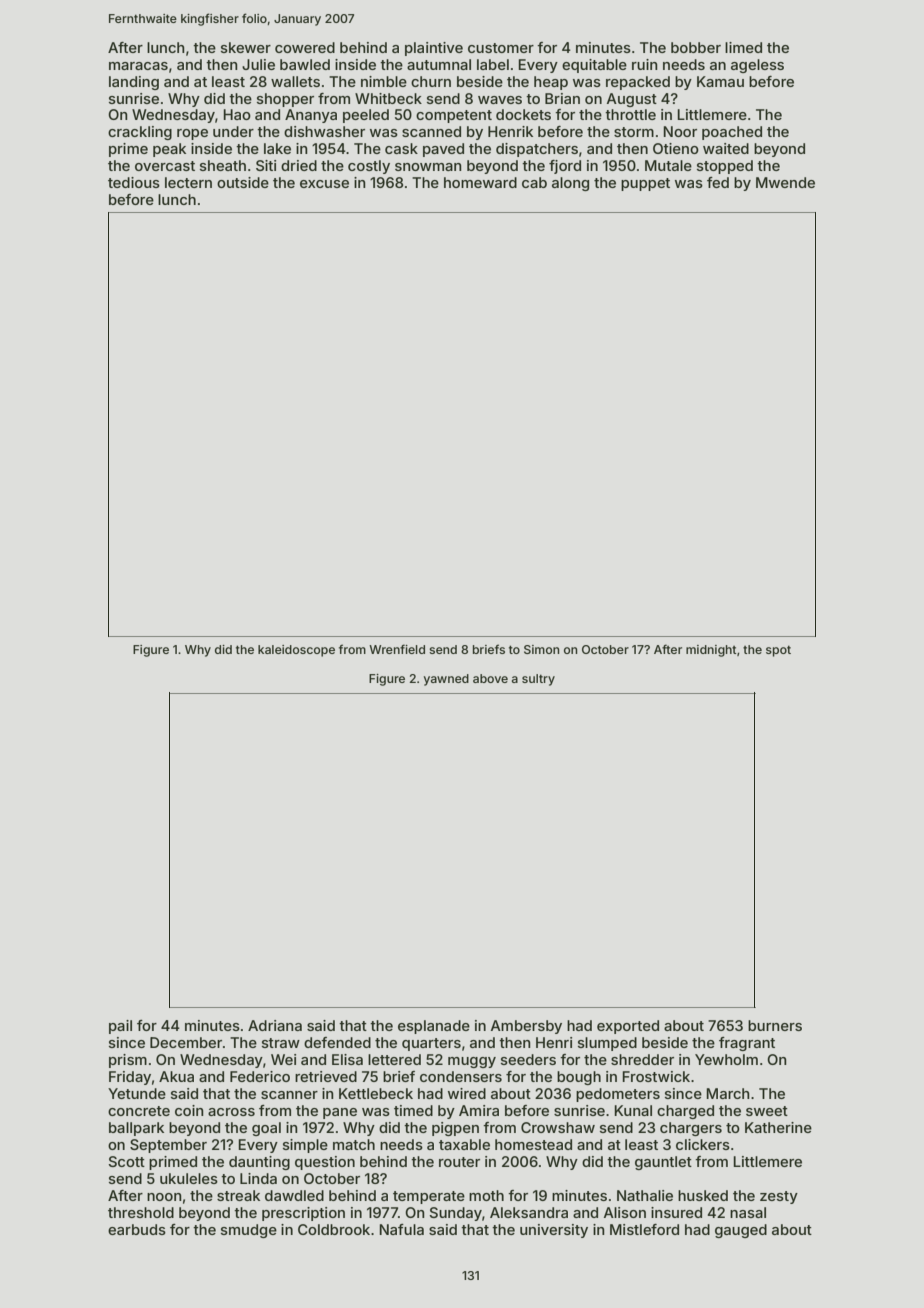  I want to click on Yewholm, so click(726, 1059).
